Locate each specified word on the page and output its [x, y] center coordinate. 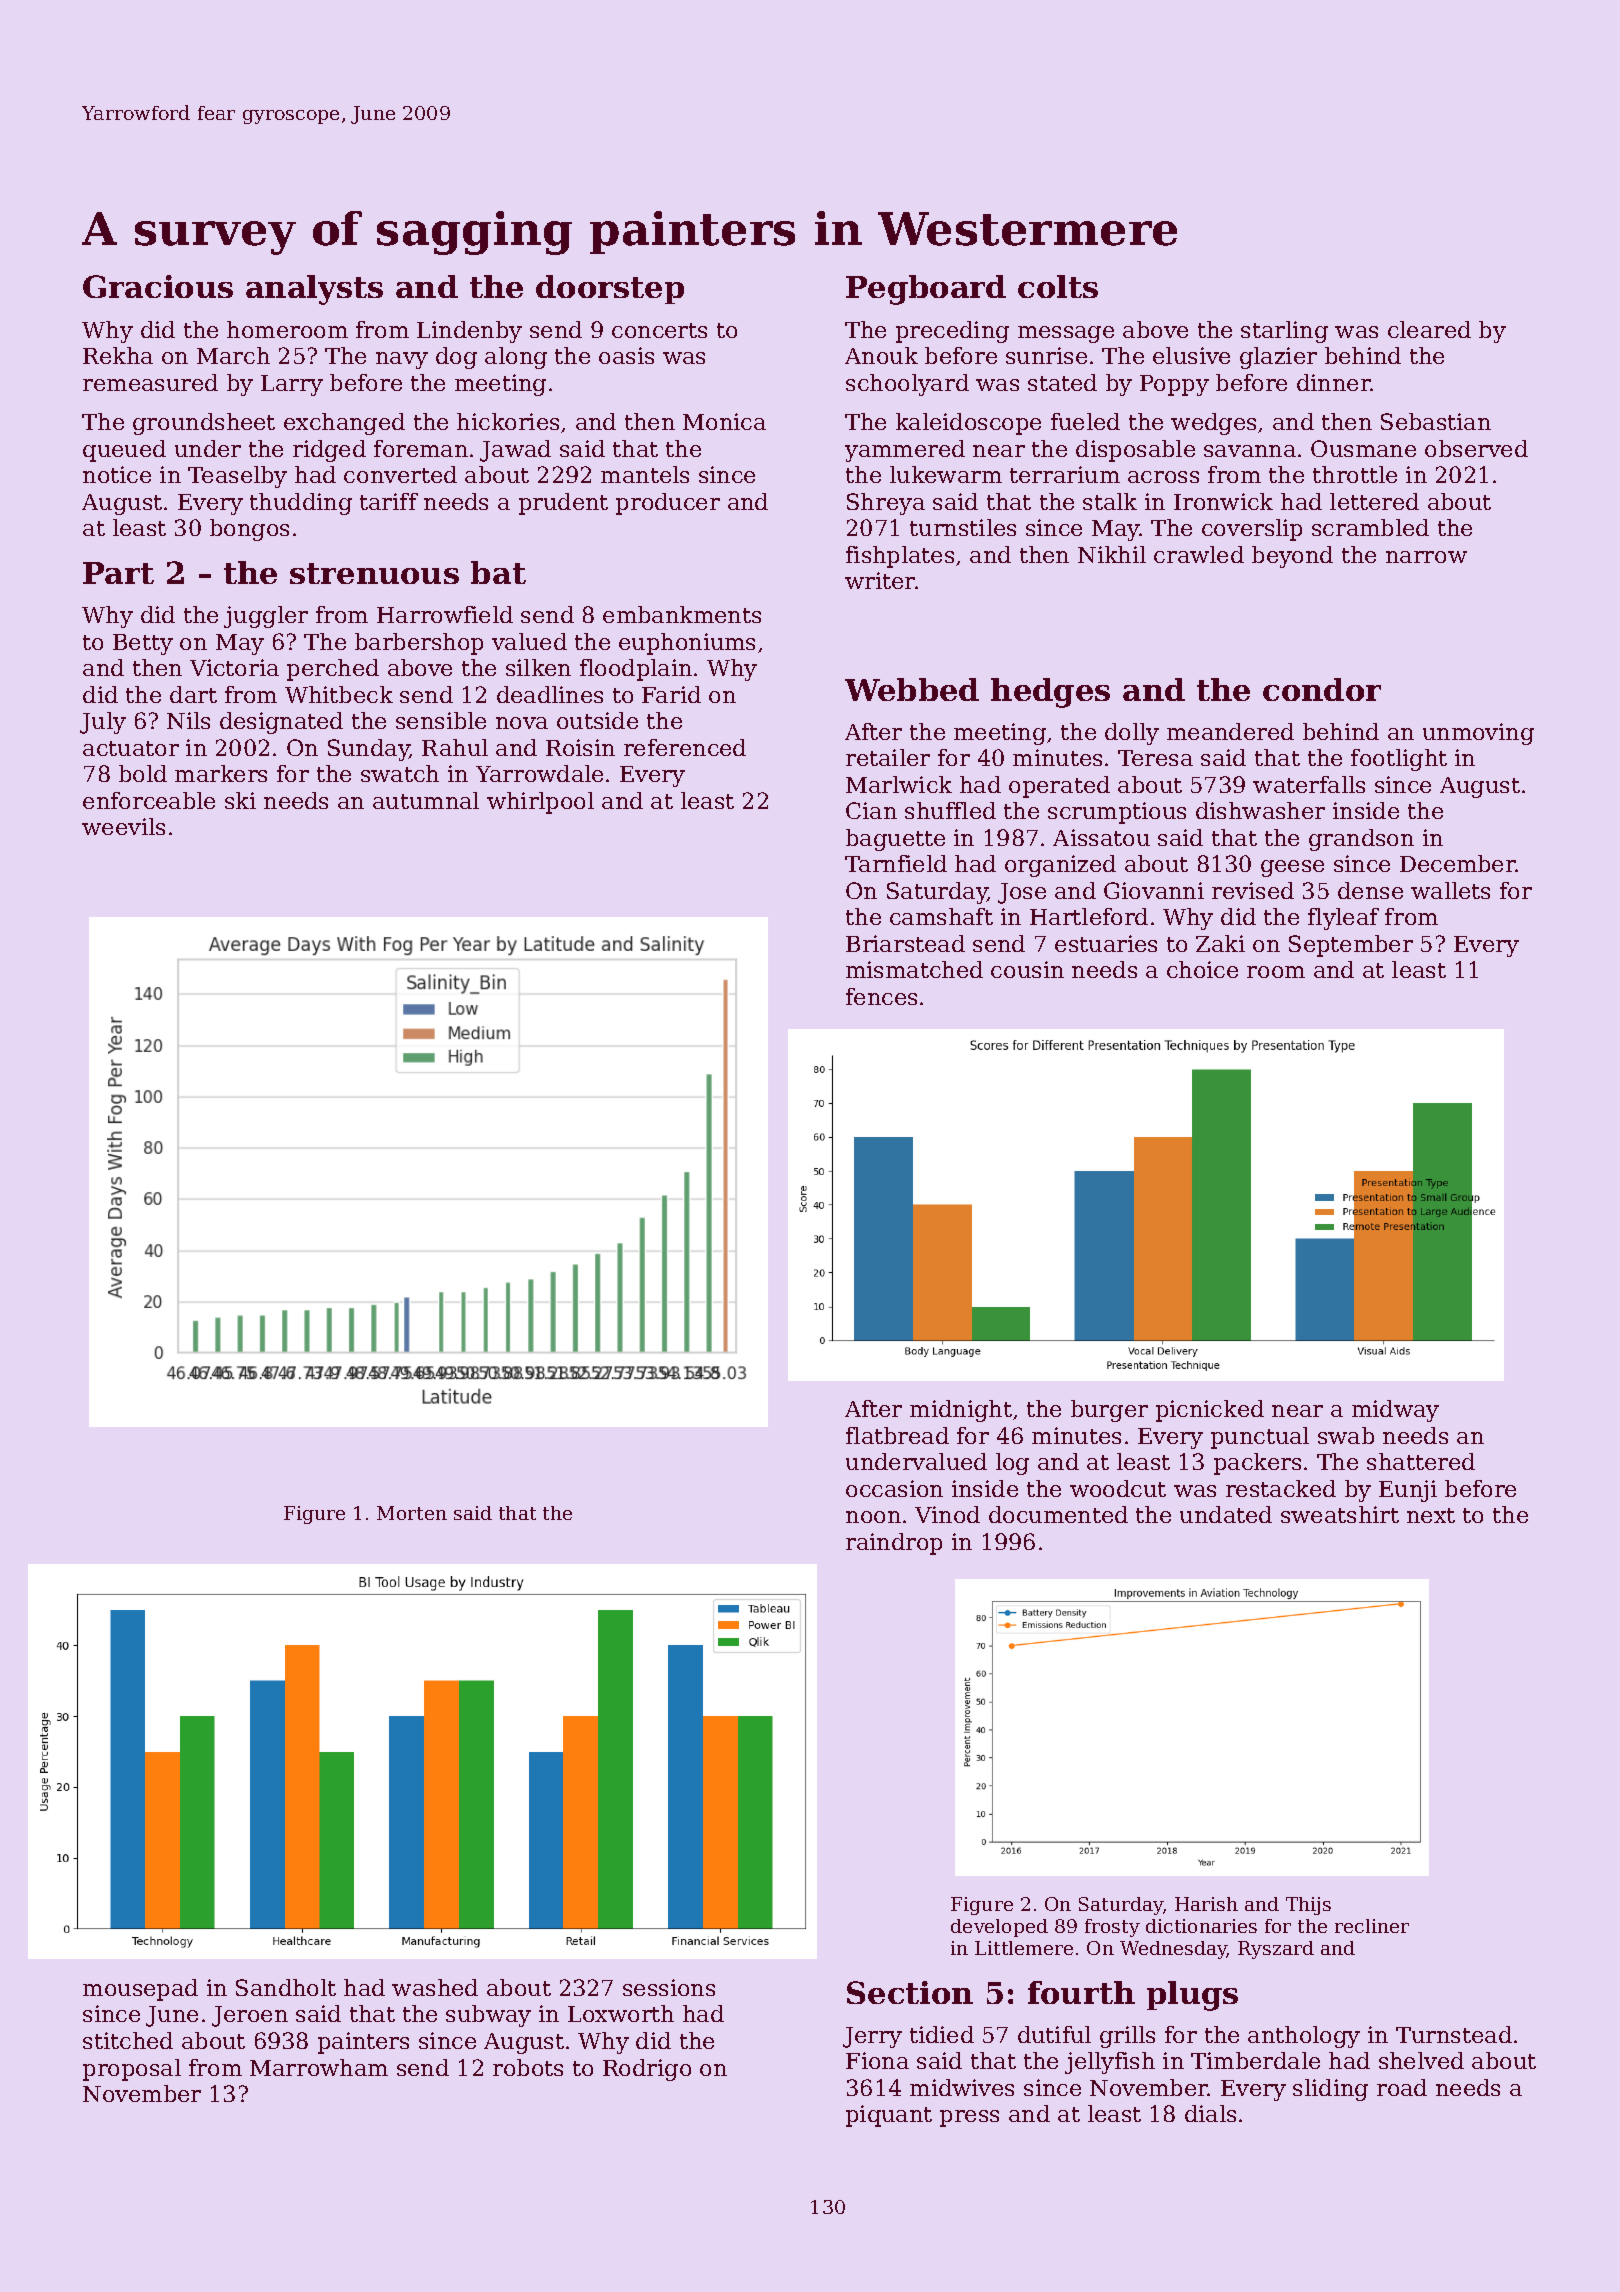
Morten [412, 1513]
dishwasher [1260, 810]
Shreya [886, 504]
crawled [1199, 554]
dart [193, 694]
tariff [389, 501]
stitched [128, 2040]
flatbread [897, 1435]
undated [1226, 1514]
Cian [871, 810]
